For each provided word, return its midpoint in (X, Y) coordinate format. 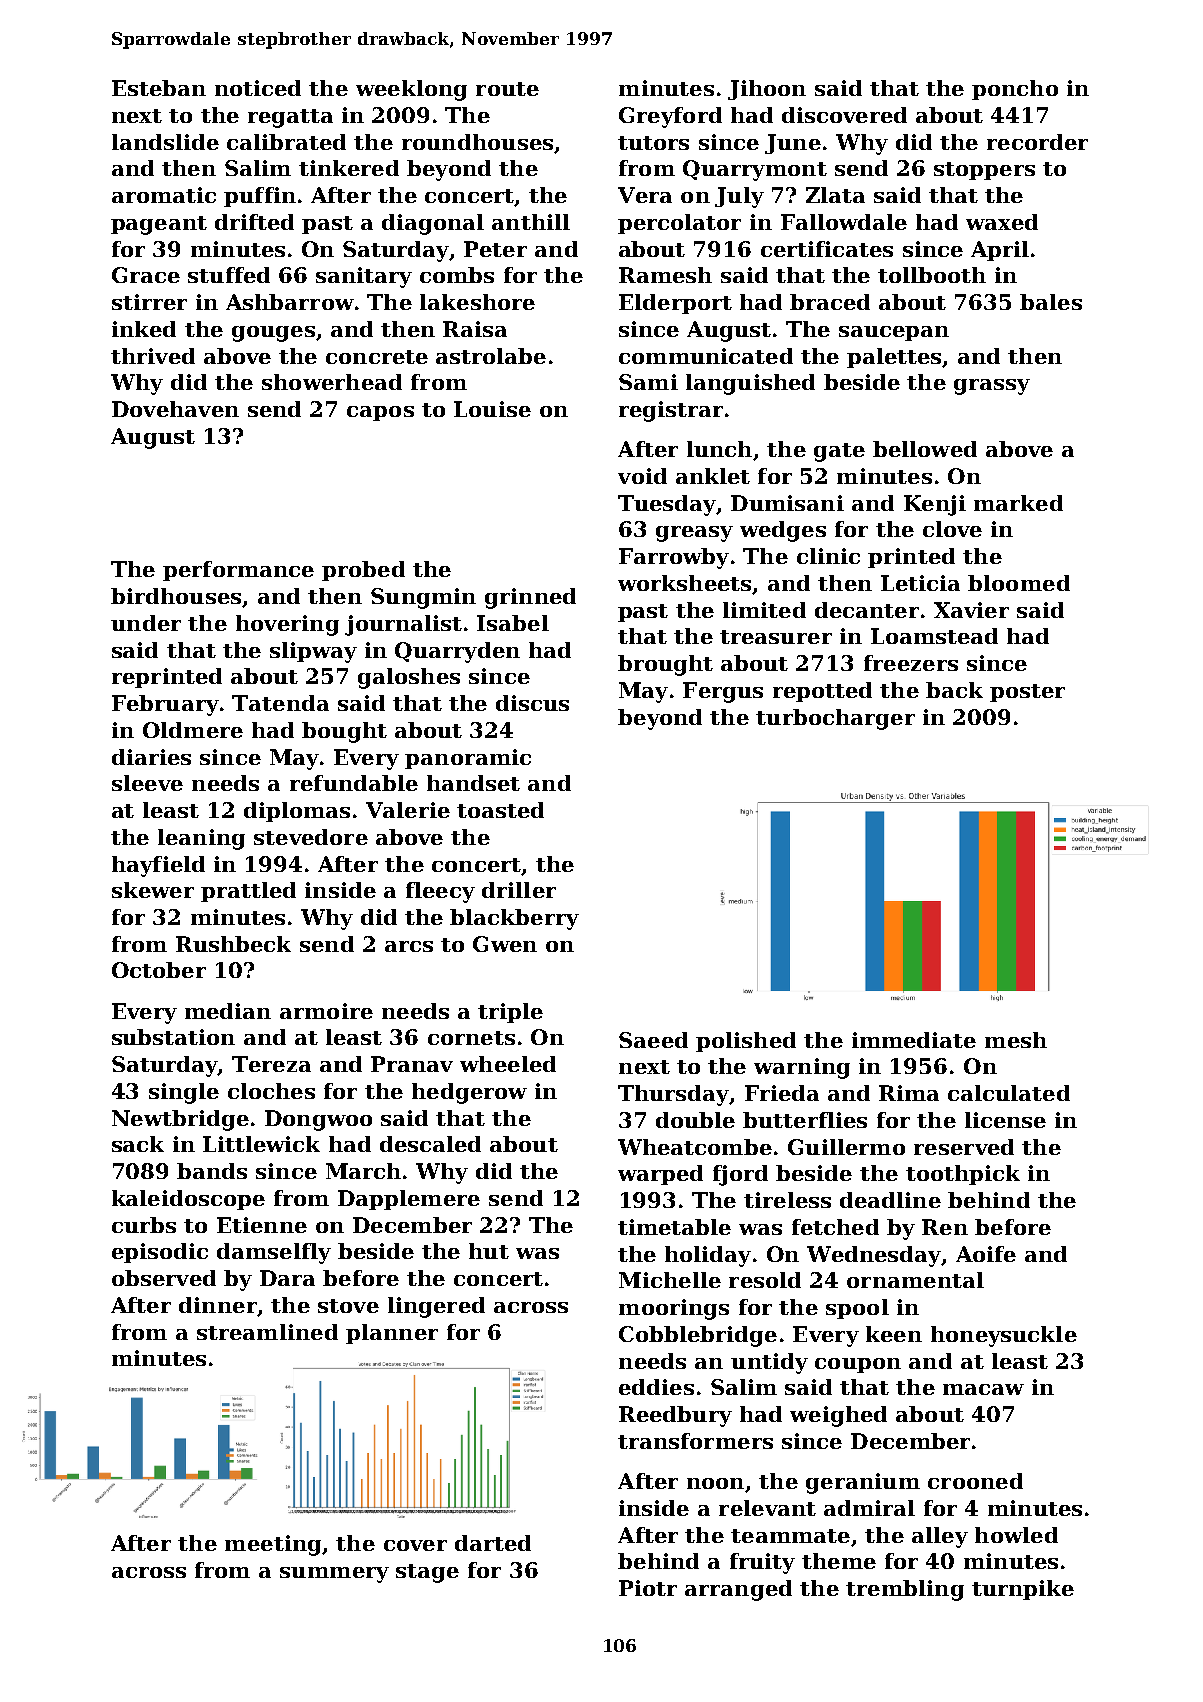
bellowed (925, 449)
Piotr (648, 1588)
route (507, 89)
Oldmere (193, 730)
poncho (1015, 90)
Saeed (653, 1040)
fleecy (440, 892)
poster (1027, 693)
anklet (713, 476)
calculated (1009, 1093)
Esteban (159, 88)
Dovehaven (175, 409)
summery (334, 1575)
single (184, 1093)
